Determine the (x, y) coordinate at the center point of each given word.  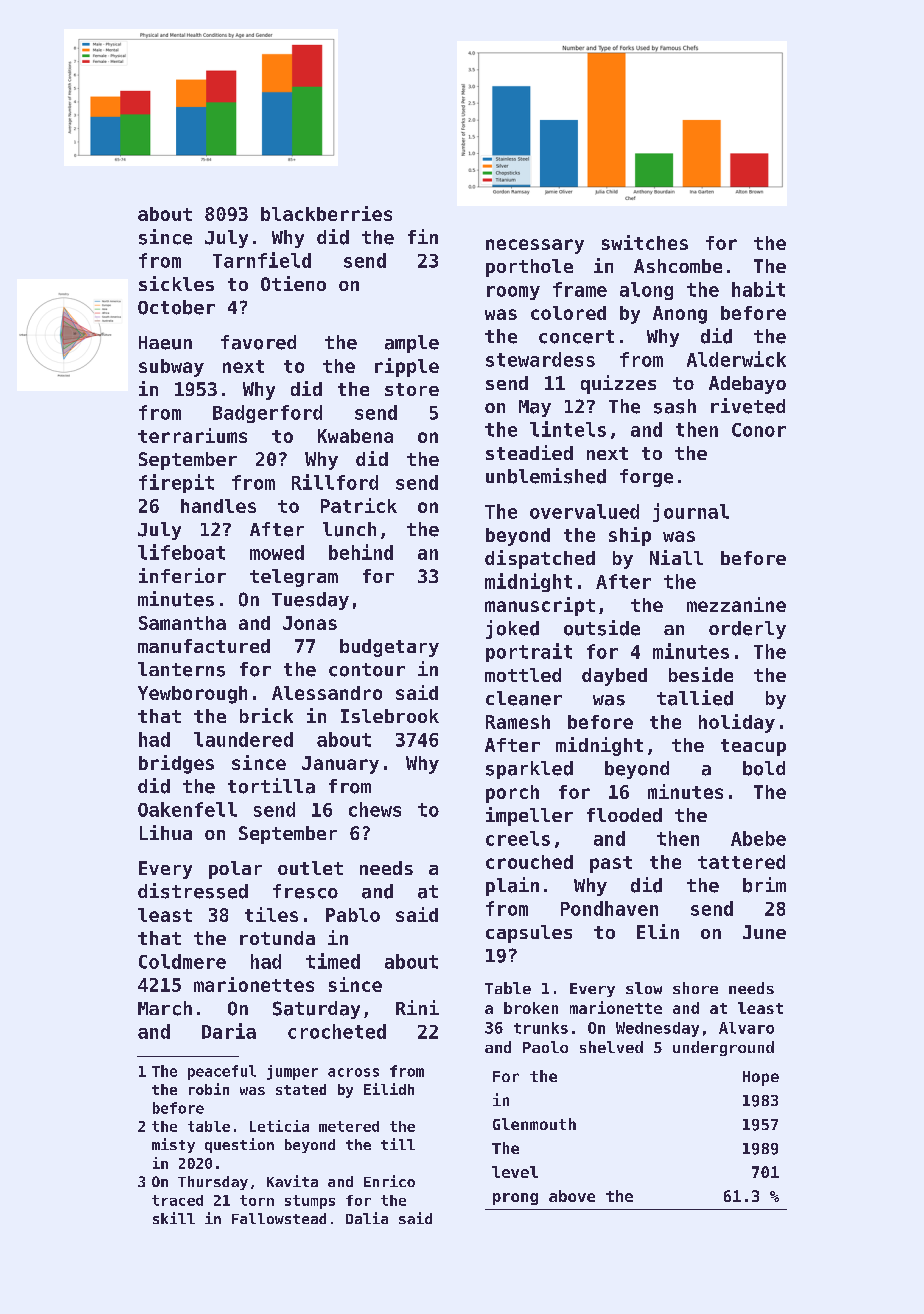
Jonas (310, 623)
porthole (529, 268)
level (515, 1172)
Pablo (353, 915)
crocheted (337, 1031)
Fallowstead (279, 1218)
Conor (759, 430)
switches (645, 242)
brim (764, 885)
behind (361, 552)
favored (258, 342)
